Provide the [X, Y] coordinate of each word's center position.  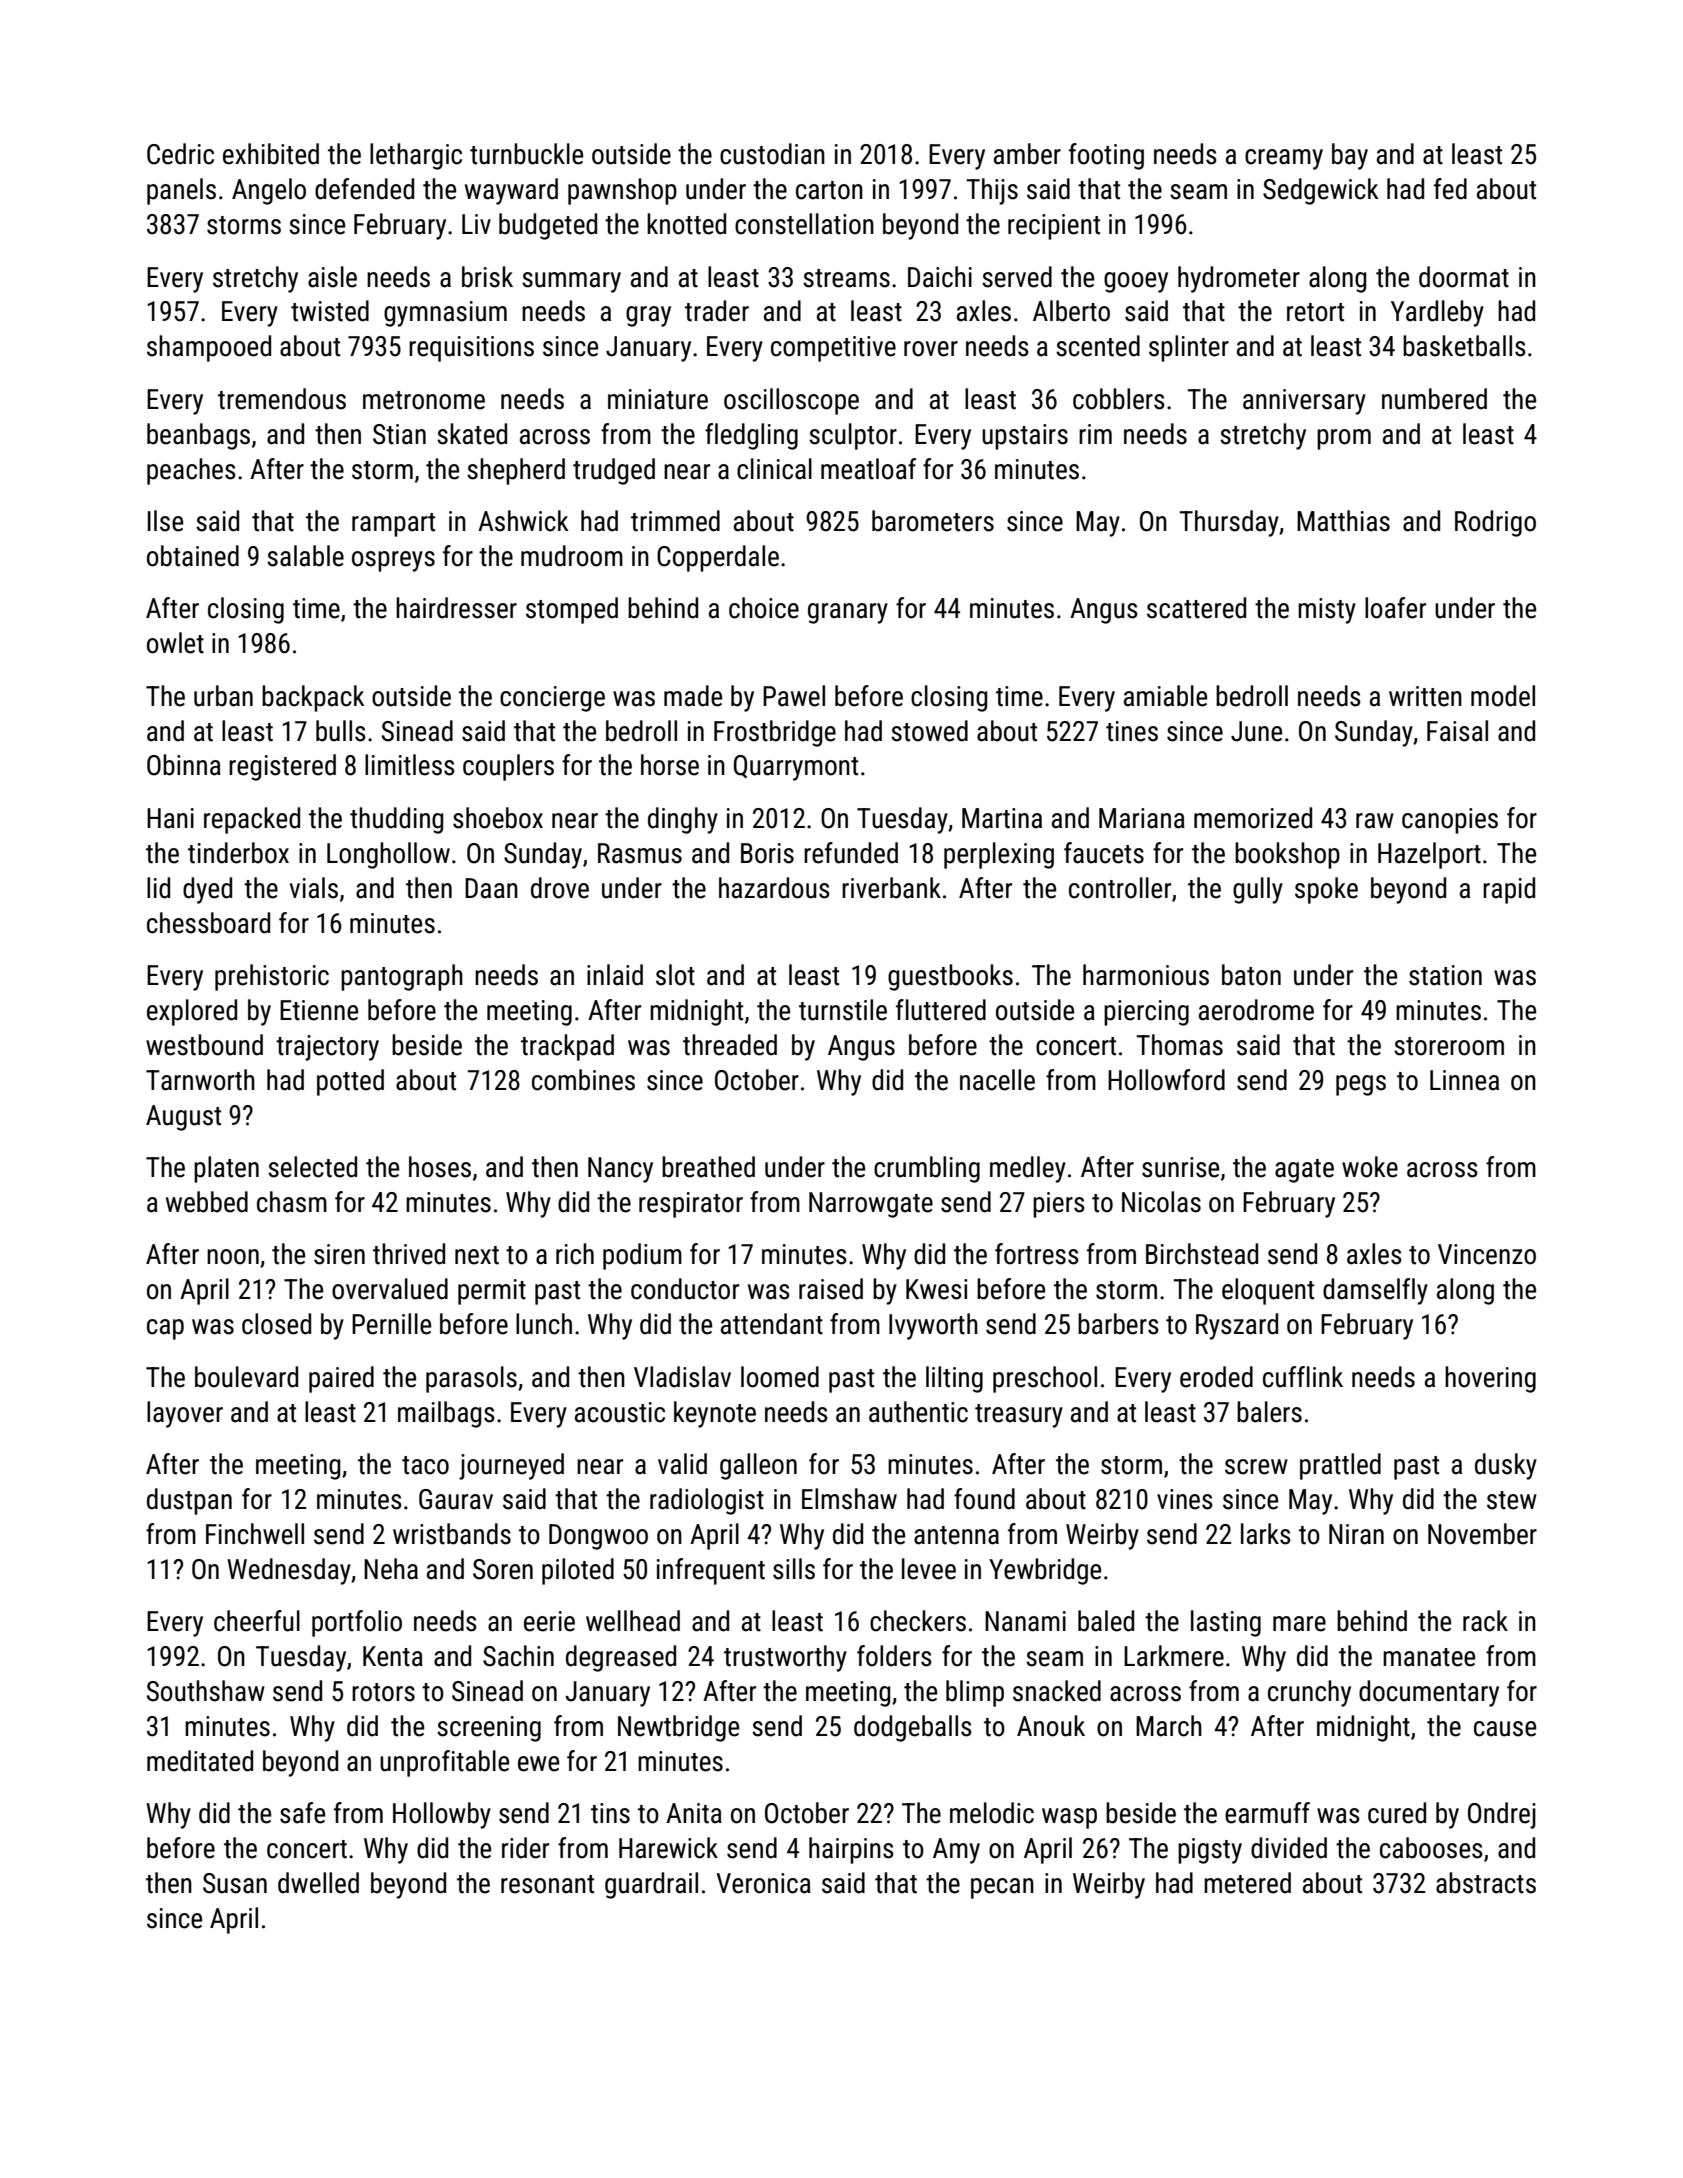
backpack [313, 698]
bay [1350, 156]
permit [492, 1292]
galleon [758, 1466]
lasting [1226, 1623]
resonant [547, 1884]
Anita [694, 1813]
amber [1027, 154]
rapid [1509, 890]
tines [1132, 731]
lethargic [416, 156]
